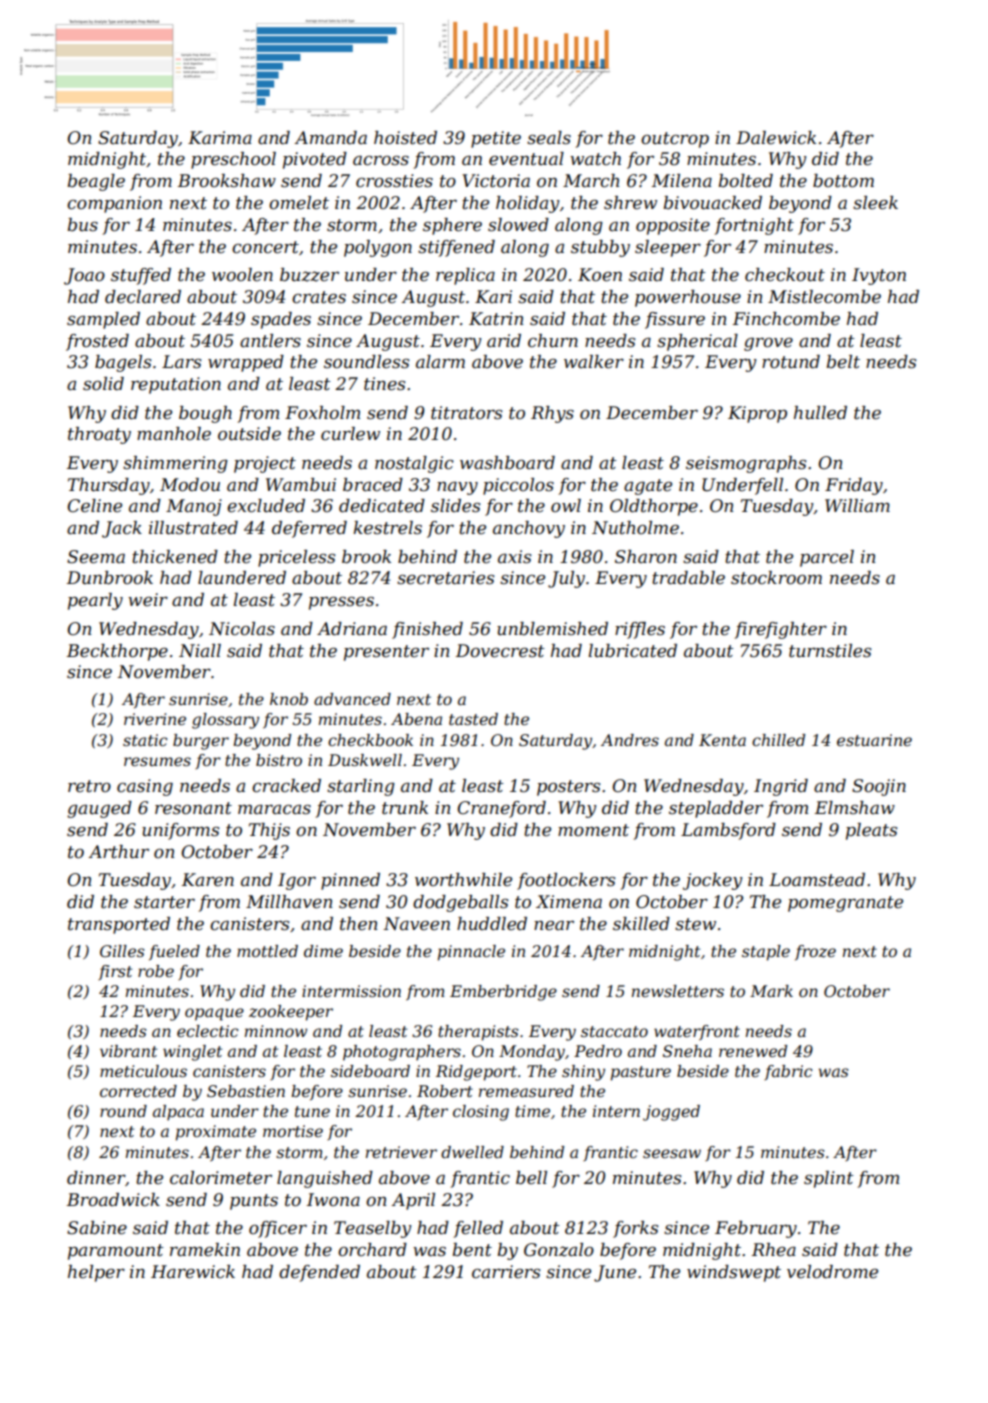 Image resolution: width=988 pixels, height=1403 pixels. I want to click on sleek, so click(875, 203).
